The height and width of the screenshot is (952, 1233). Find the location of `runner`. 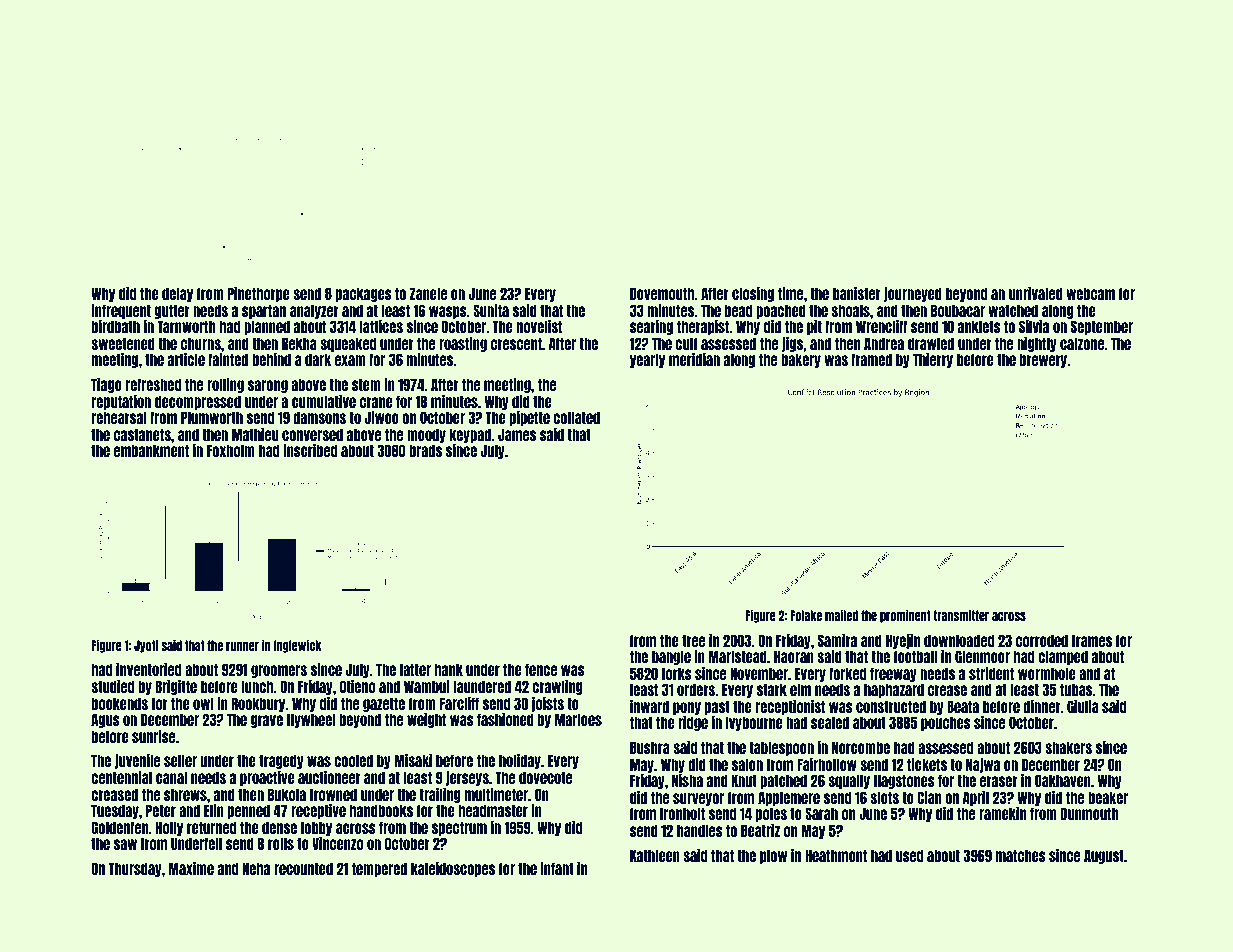

runner is located at coordinates (242, 646).
